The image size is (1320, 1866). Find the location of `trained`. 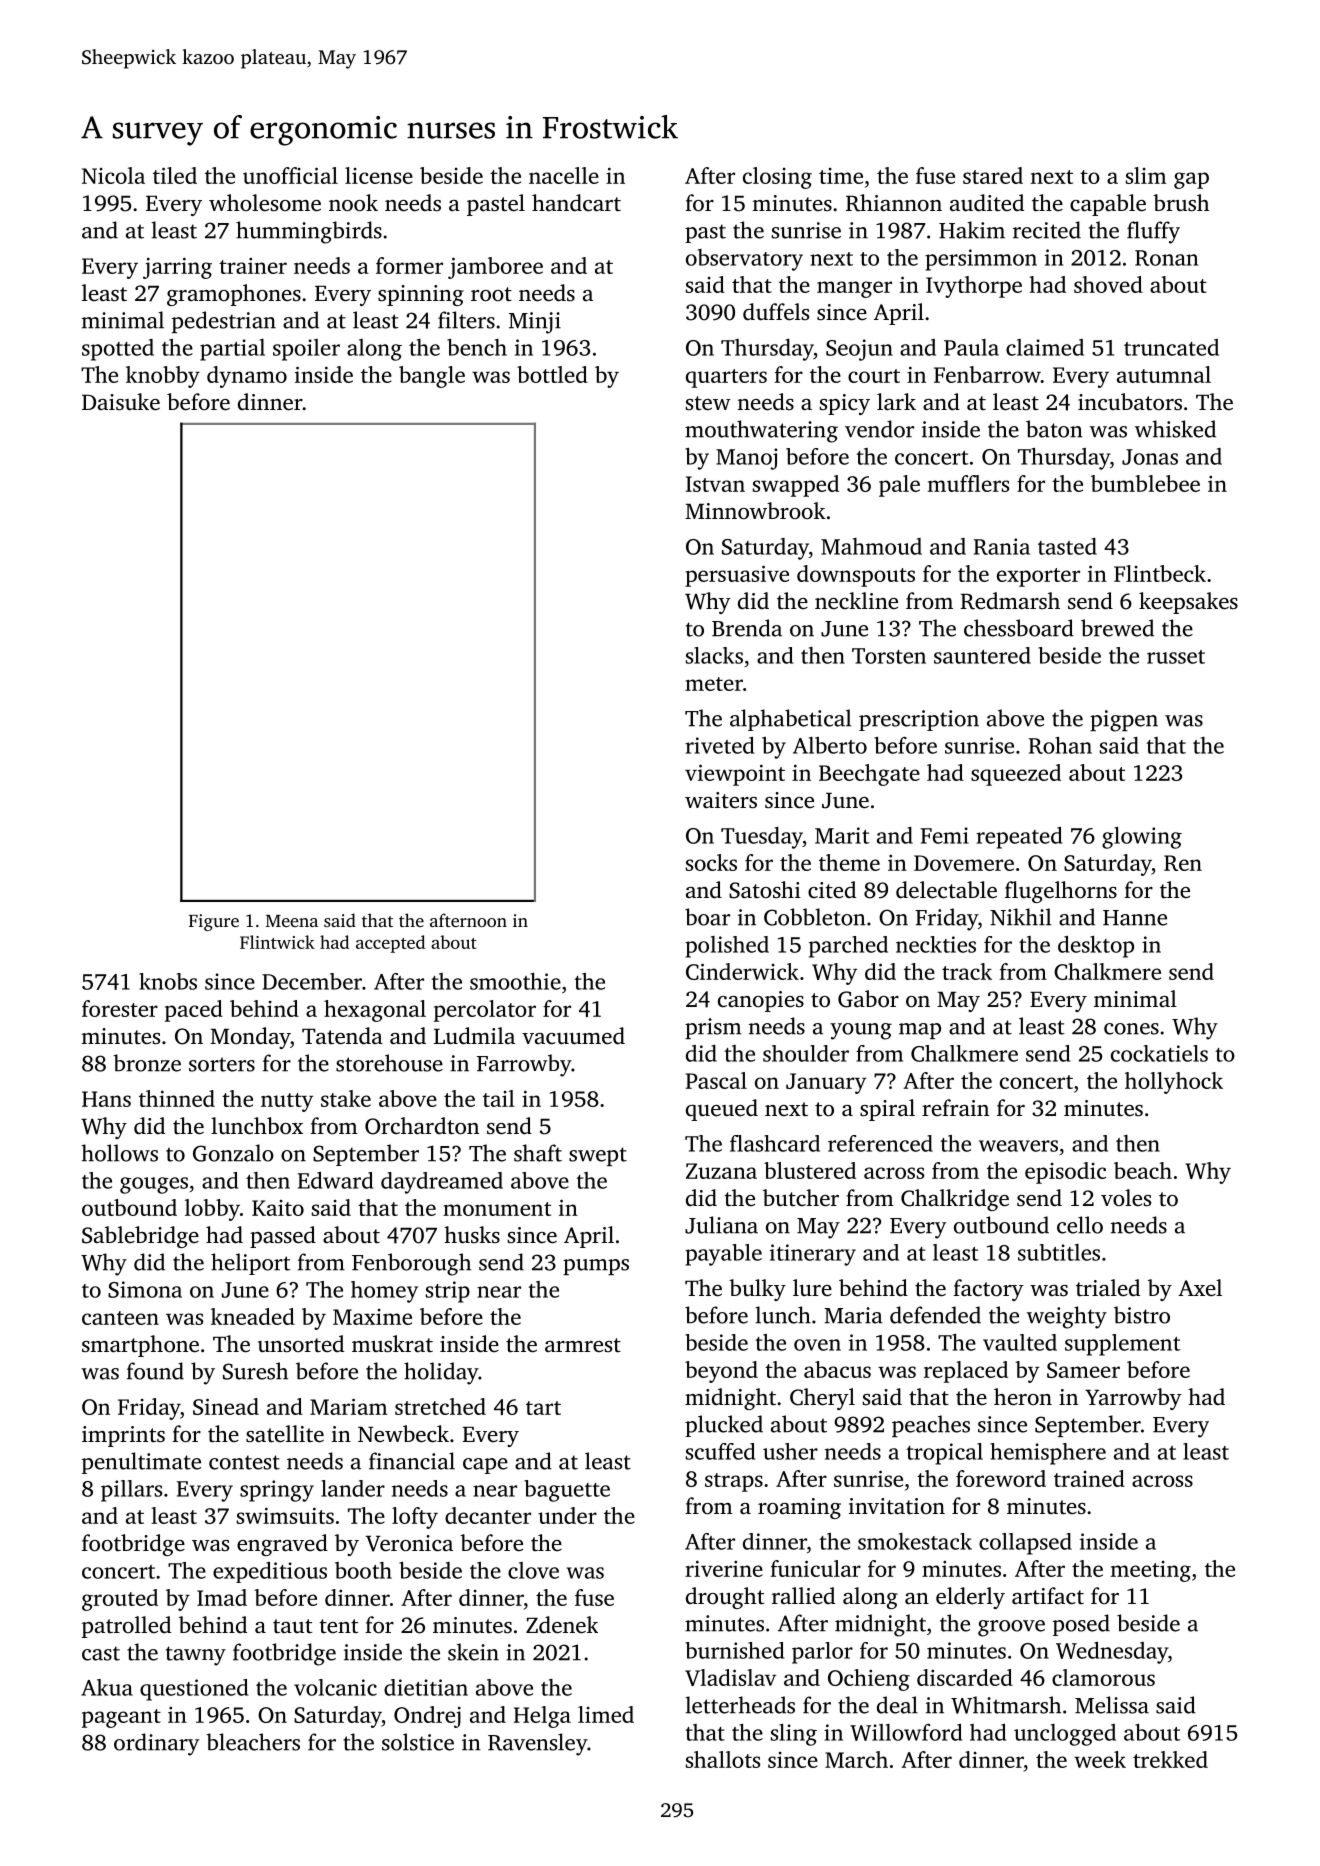

trained is located at coordinates (1089, 1478).
